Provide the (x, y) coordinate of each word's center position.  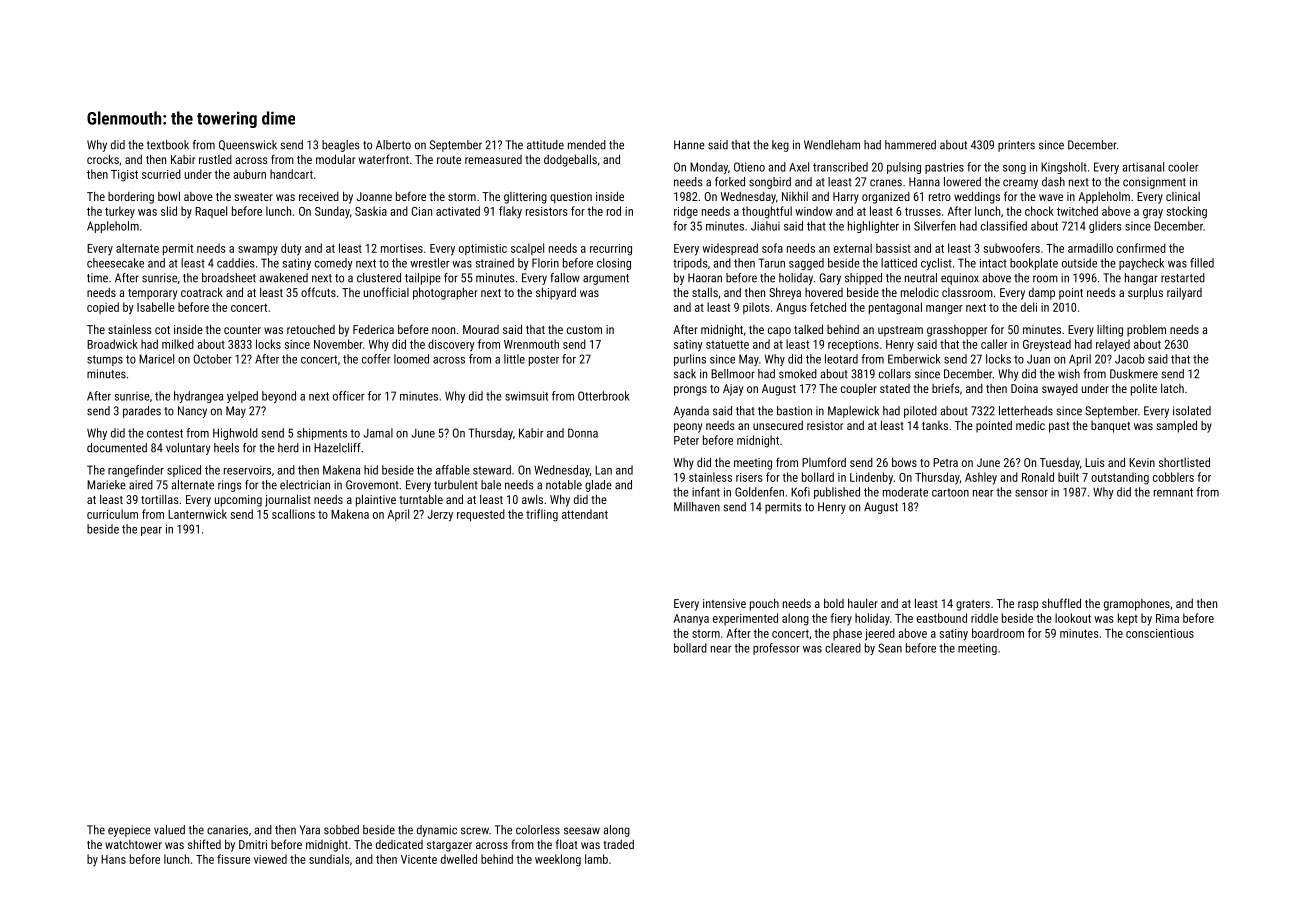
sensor (1031, 493)
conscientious (1160, 633)
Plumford (824, 462)
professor (776, 649)
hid (371, 470)
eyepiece (129, 831)
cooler (1183, 167)
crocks (103, 159)
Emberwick (914, 359)
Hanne (689, 145)
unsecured (778, 425)
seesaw (582, 831)
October (213, 359)
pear (151, 531)
